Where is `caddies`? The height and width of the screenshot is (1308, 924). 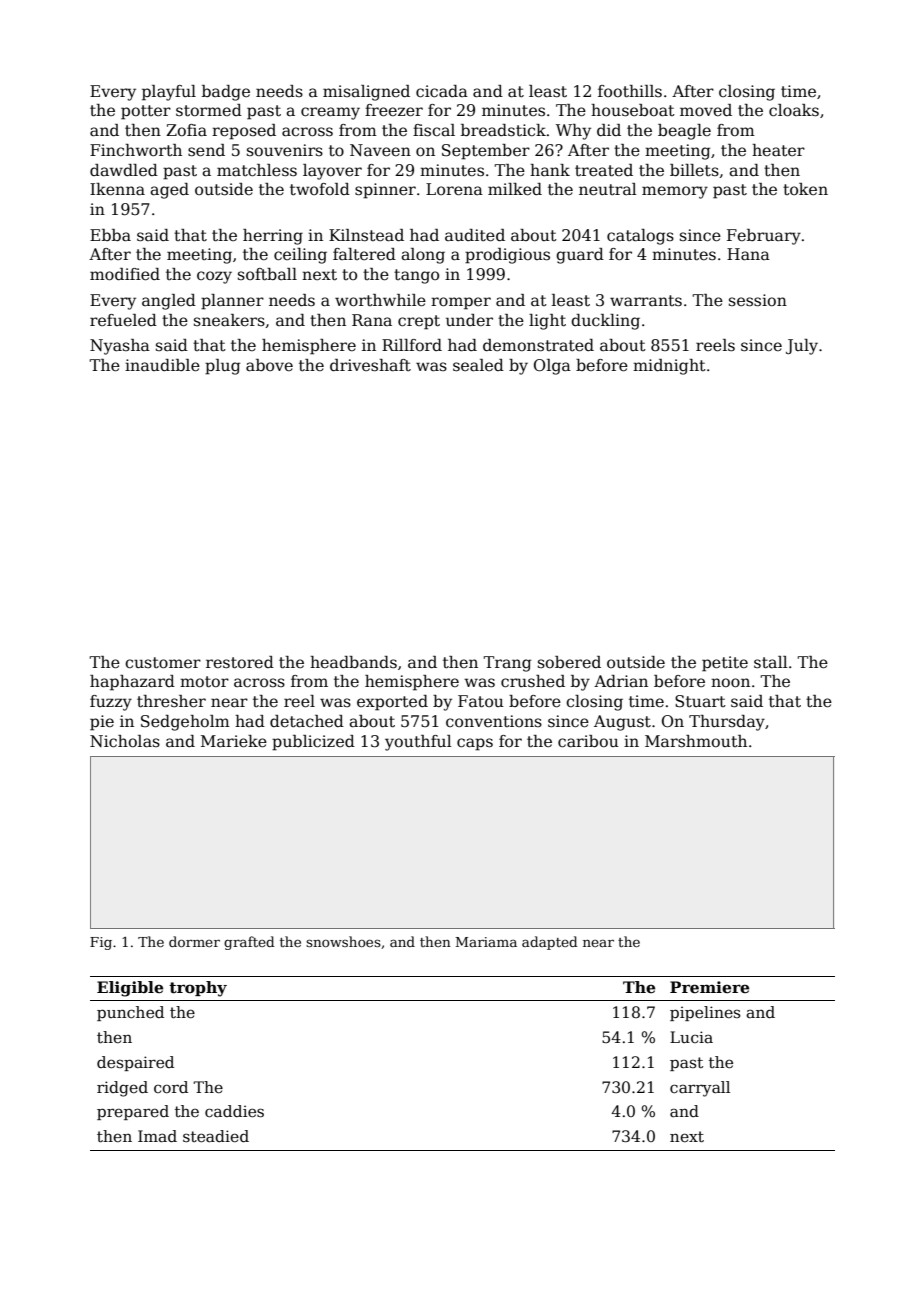
caddies is located at coordinates (234, 1111).
